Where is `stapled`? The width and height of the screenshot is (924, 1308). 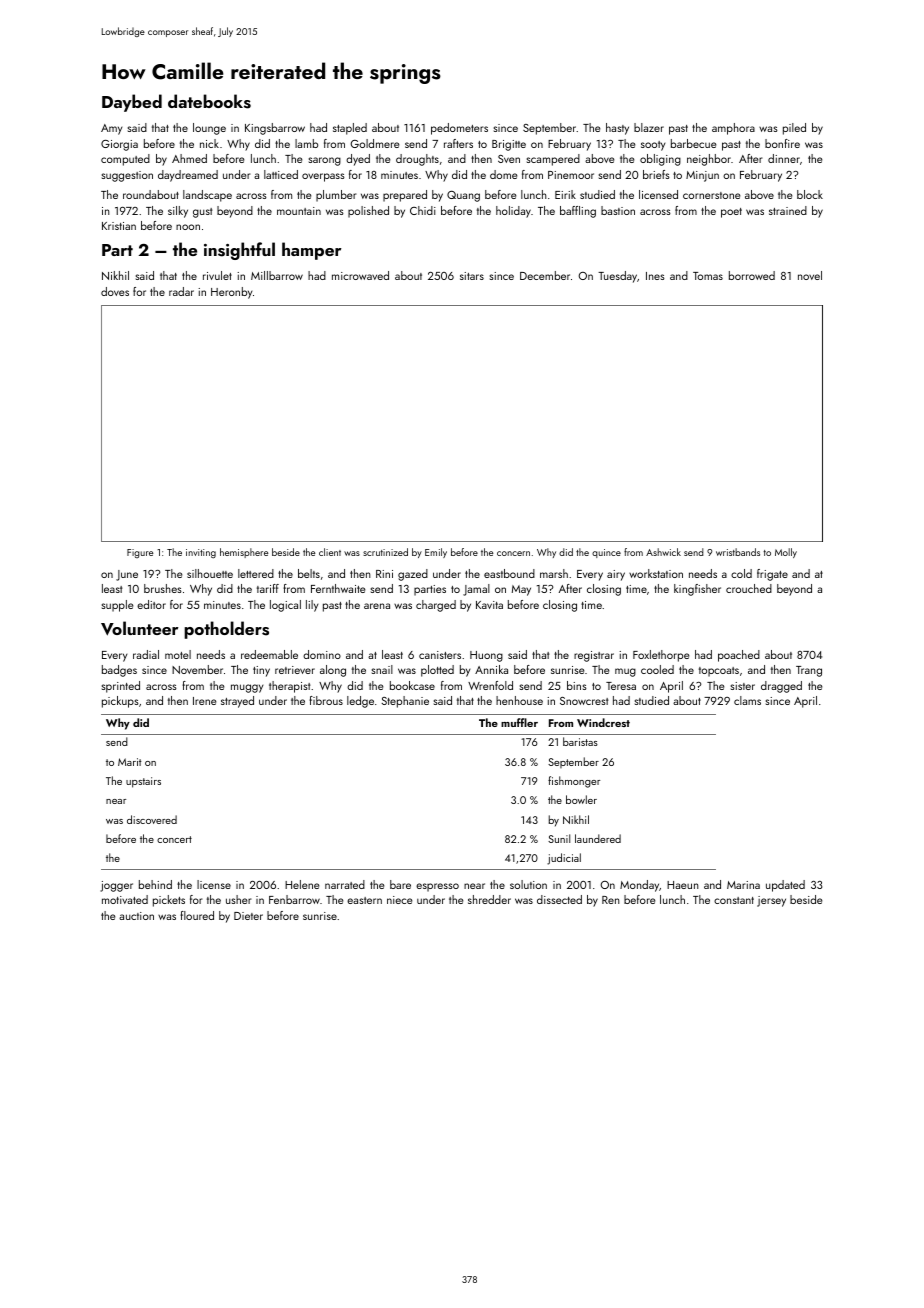
stapled is located at coordinates (350, 129).
